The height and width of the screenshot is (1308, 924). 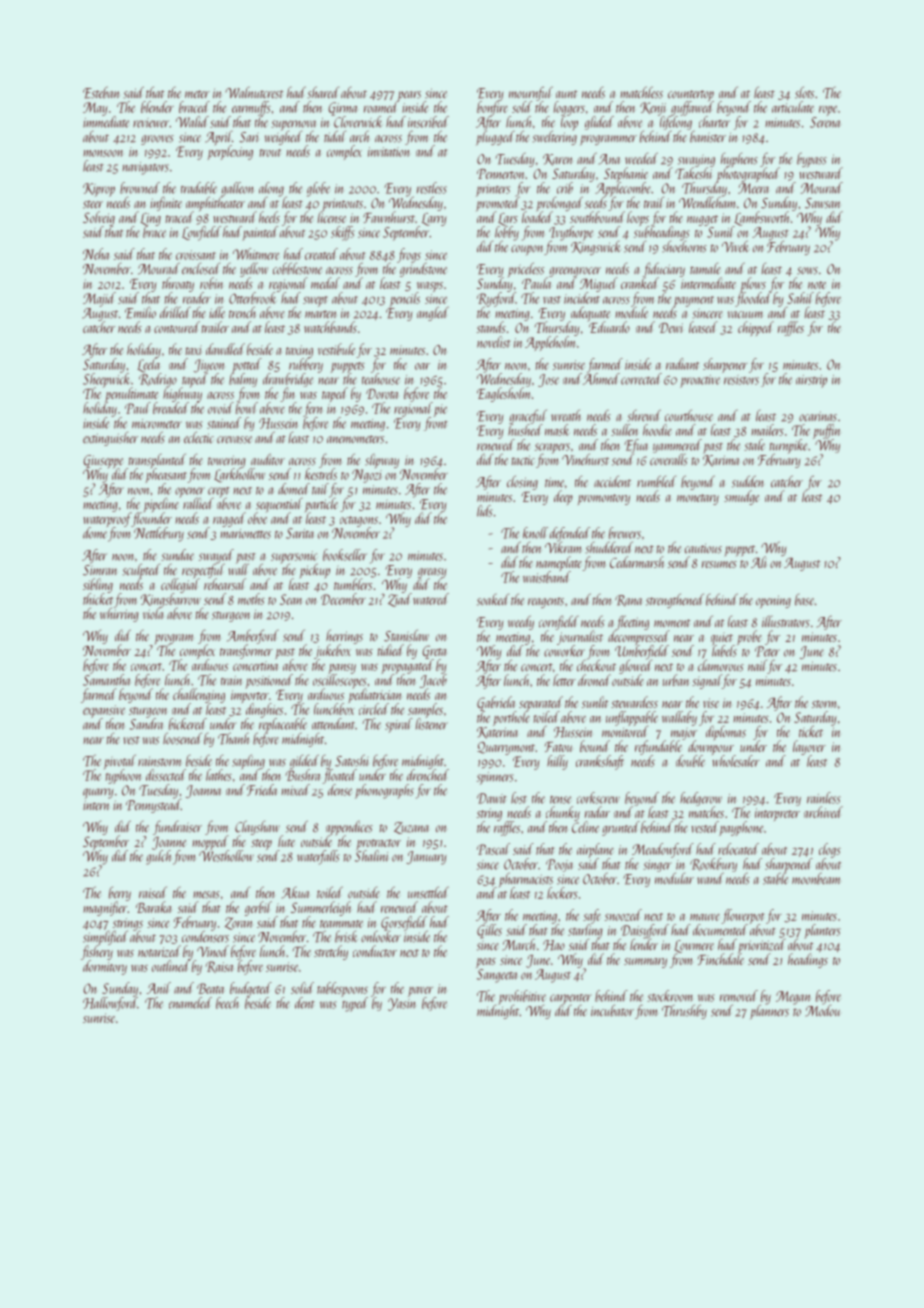 What do you see at coordinates (254, 93) in the screenshot?
I see `Walnutcrest` at bounding box center [254, 93].
